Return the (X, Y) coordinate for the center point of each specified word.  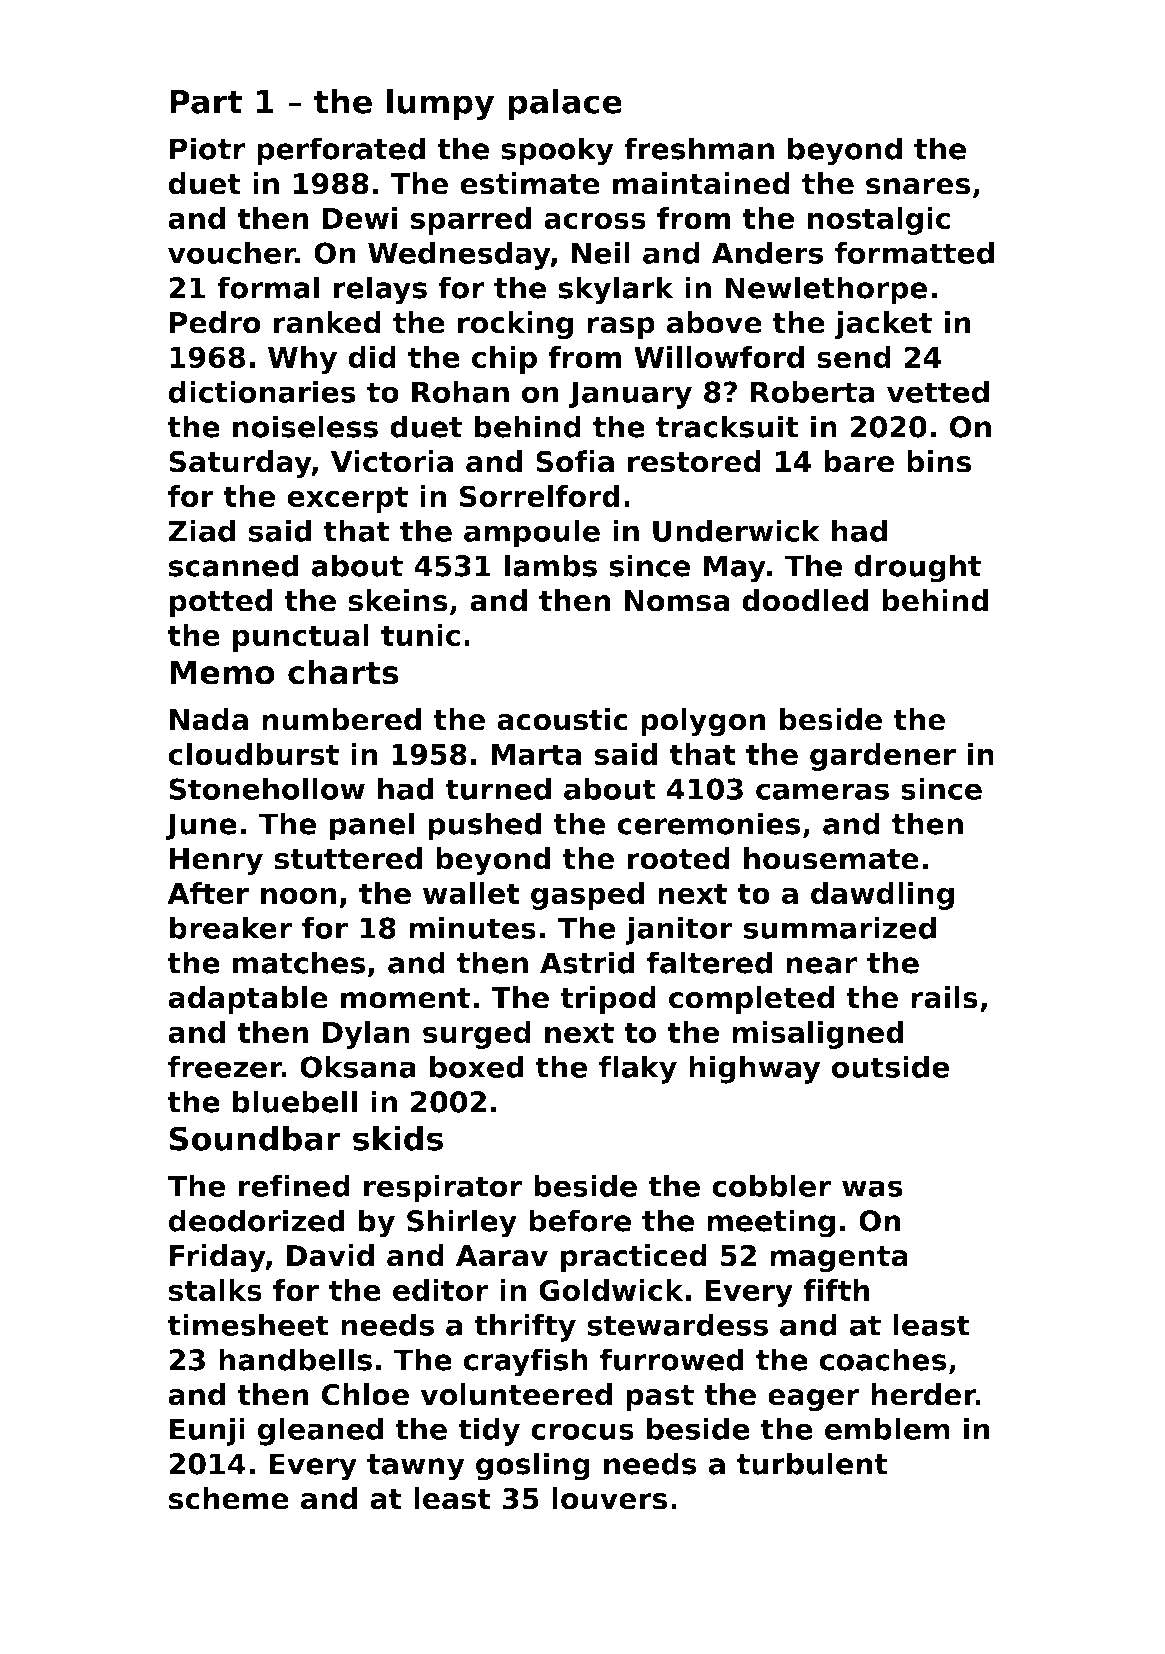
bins (939, 461)
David (330, 1255)
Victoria (392, 461)
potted (221, 603)
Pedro (215, 322)
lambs (551, 565)
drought (917, 568)
